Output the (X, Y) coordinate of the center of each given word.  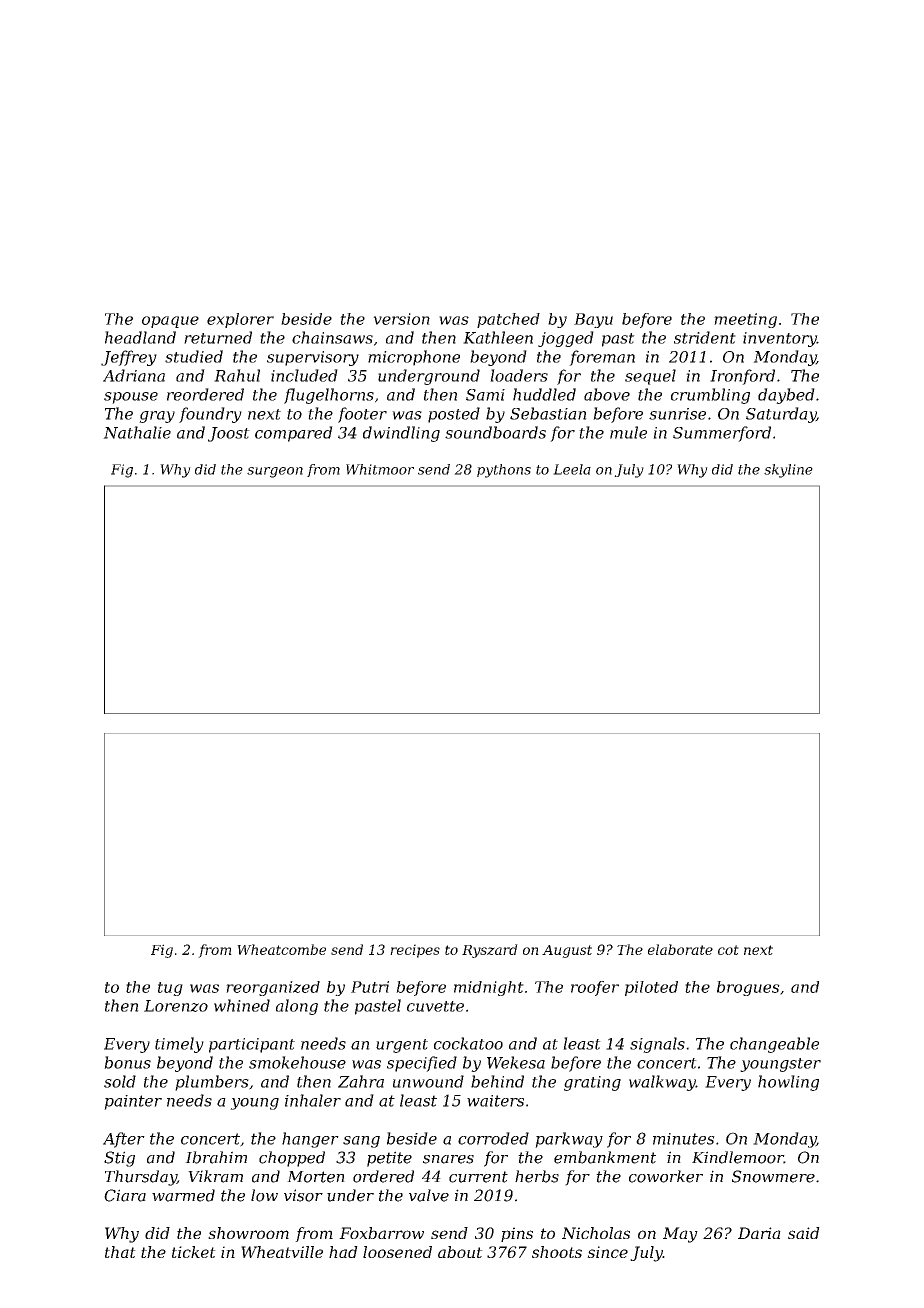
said (804, 1233)
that (120, 1252)
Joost (229, 434)
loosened (397, 1252)
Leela (572, 469)
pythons (504, 471)
